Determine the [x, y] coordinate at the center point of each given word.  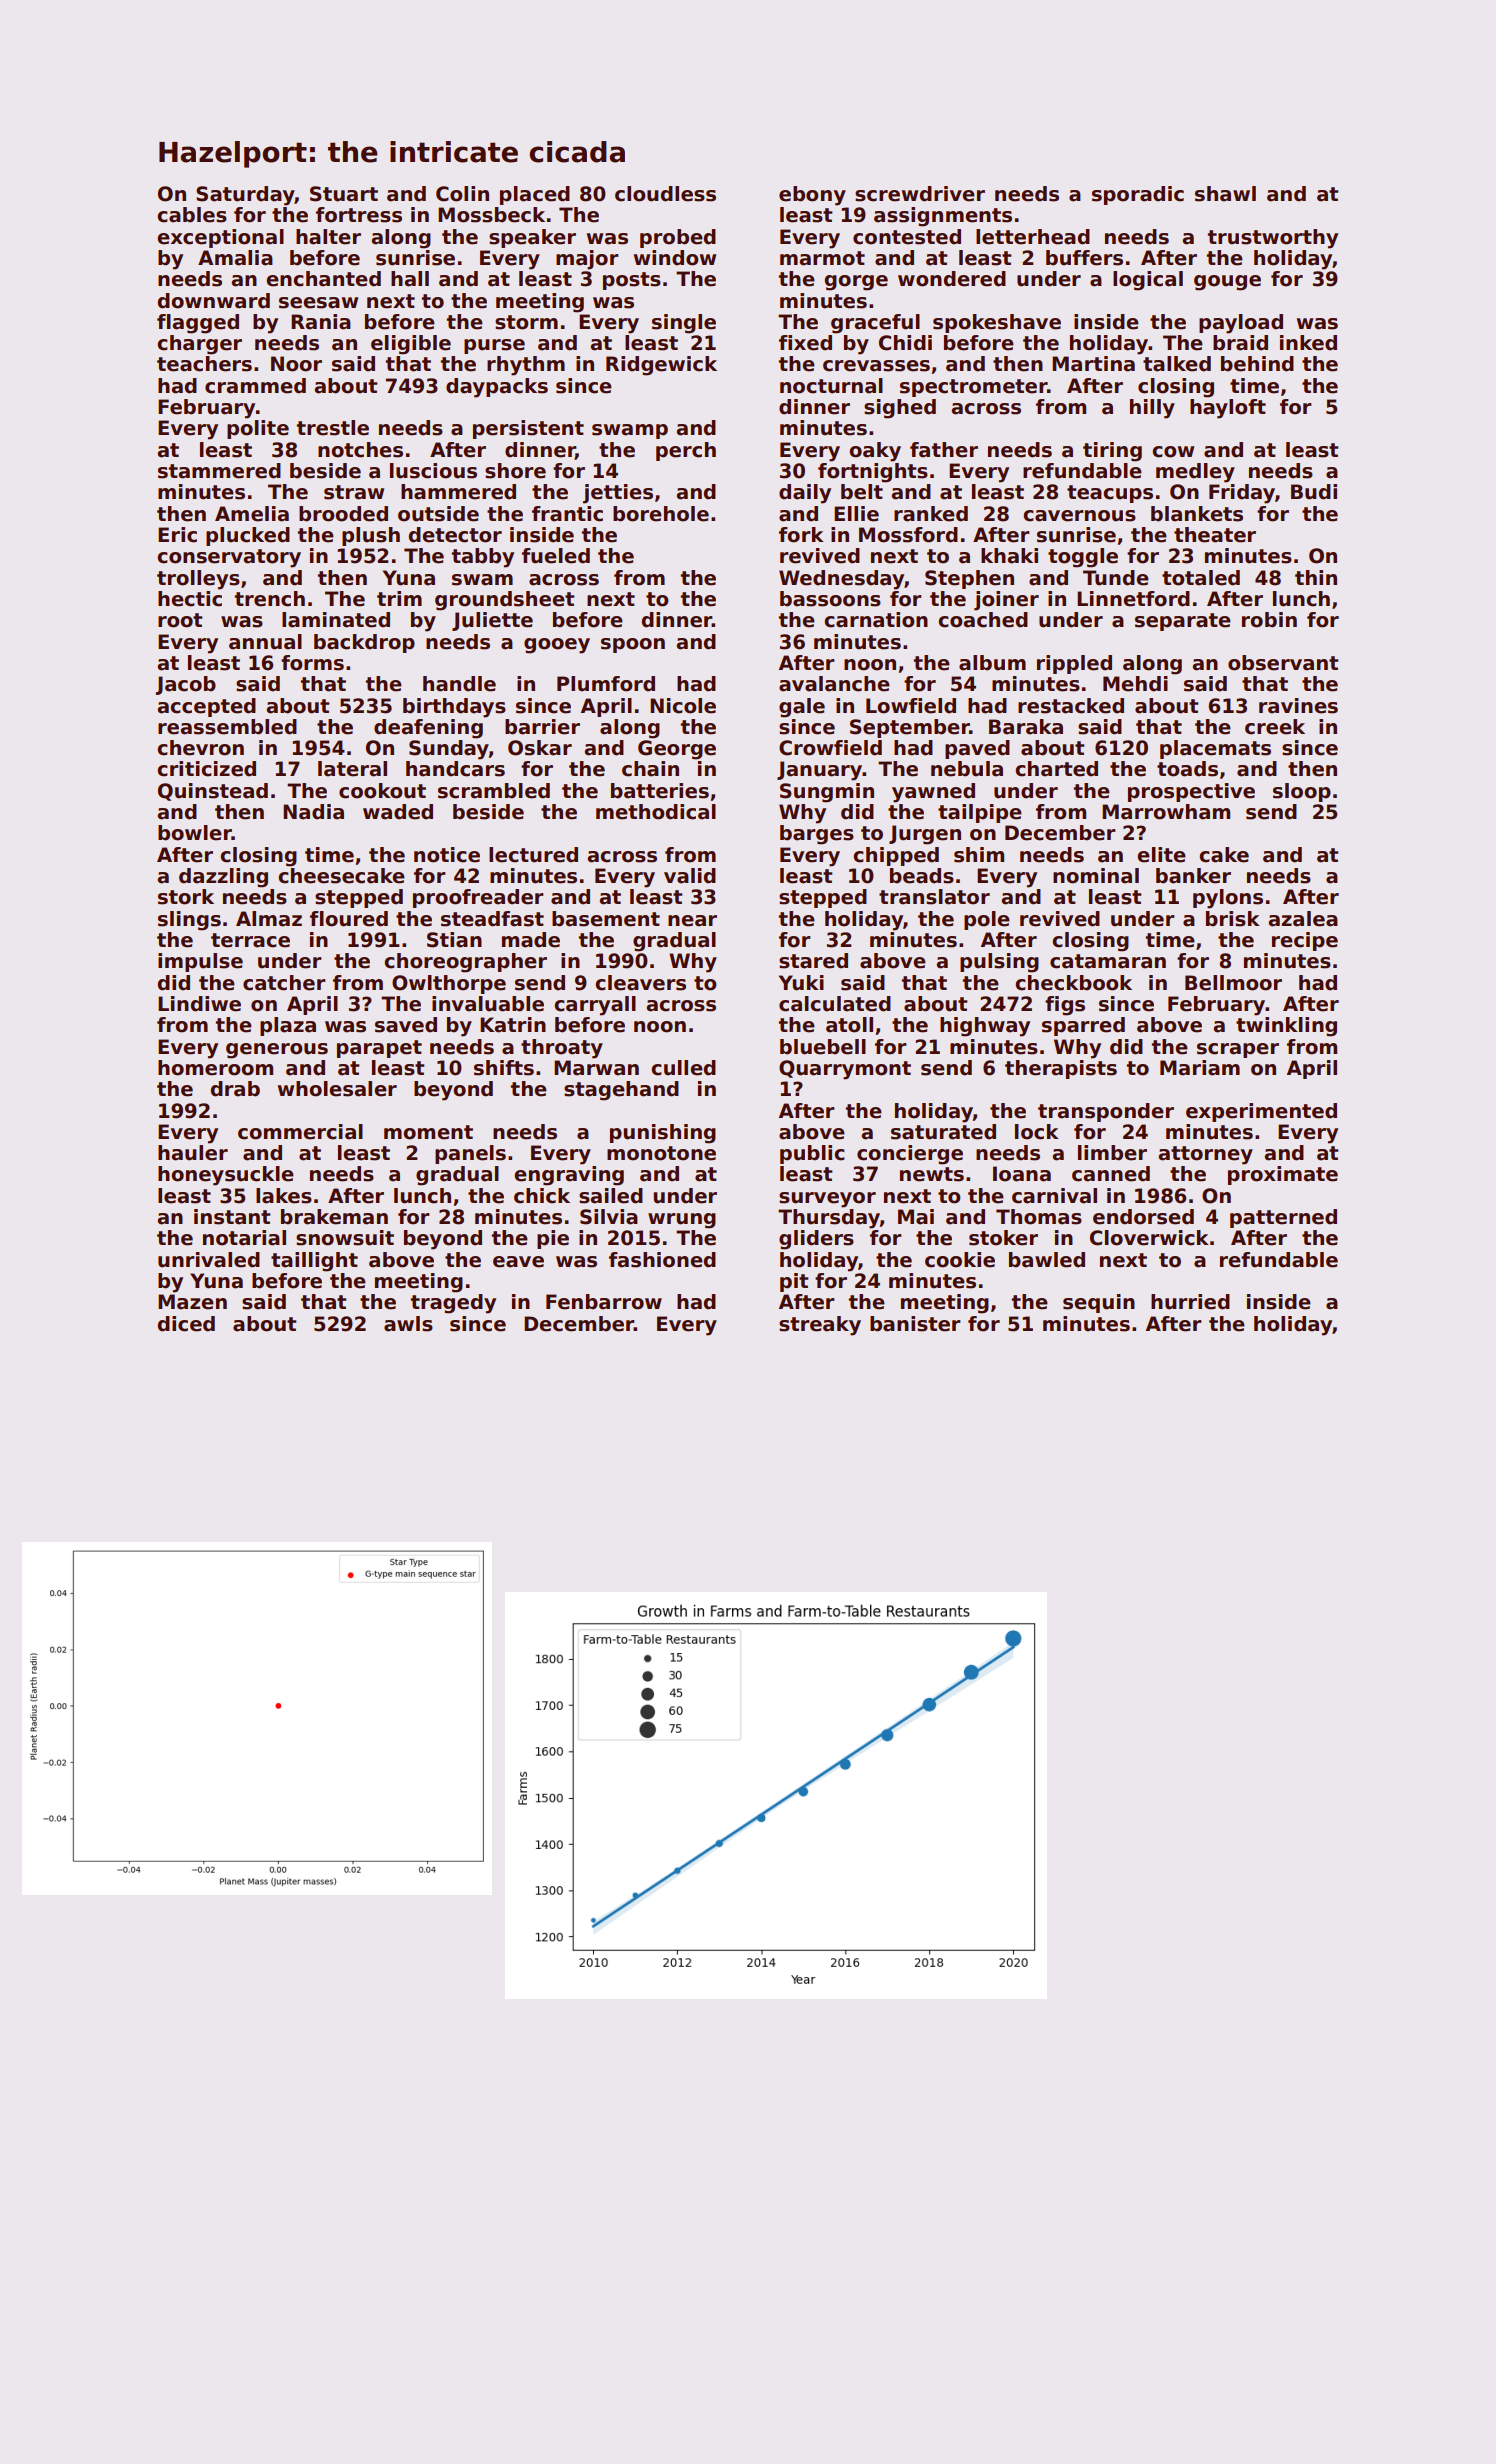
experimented [1261, 1112]
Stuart [344, 194]
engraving [569, 1176]
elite [1161, 855]
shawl [1225, 194]
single [684, 324]
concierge [910, 1155]
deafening [428, 729]
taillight [314, 1262]
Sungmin [827, 793]
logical [1148, 281]
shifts [504, 1068]
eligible [411, 345]
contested [907, 237]
